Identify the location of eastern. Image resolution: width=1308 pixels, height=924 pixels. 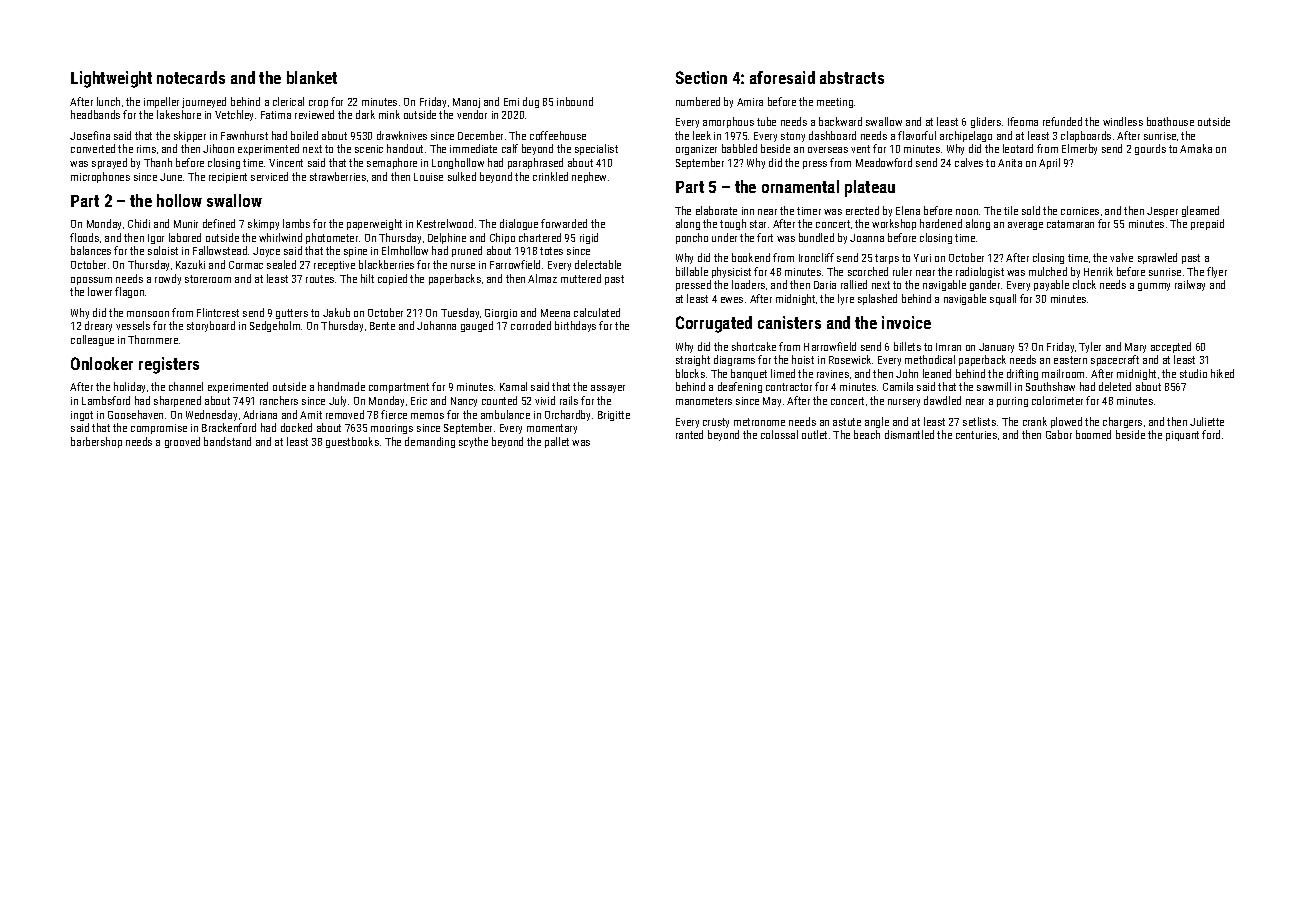
(1070, 360).
